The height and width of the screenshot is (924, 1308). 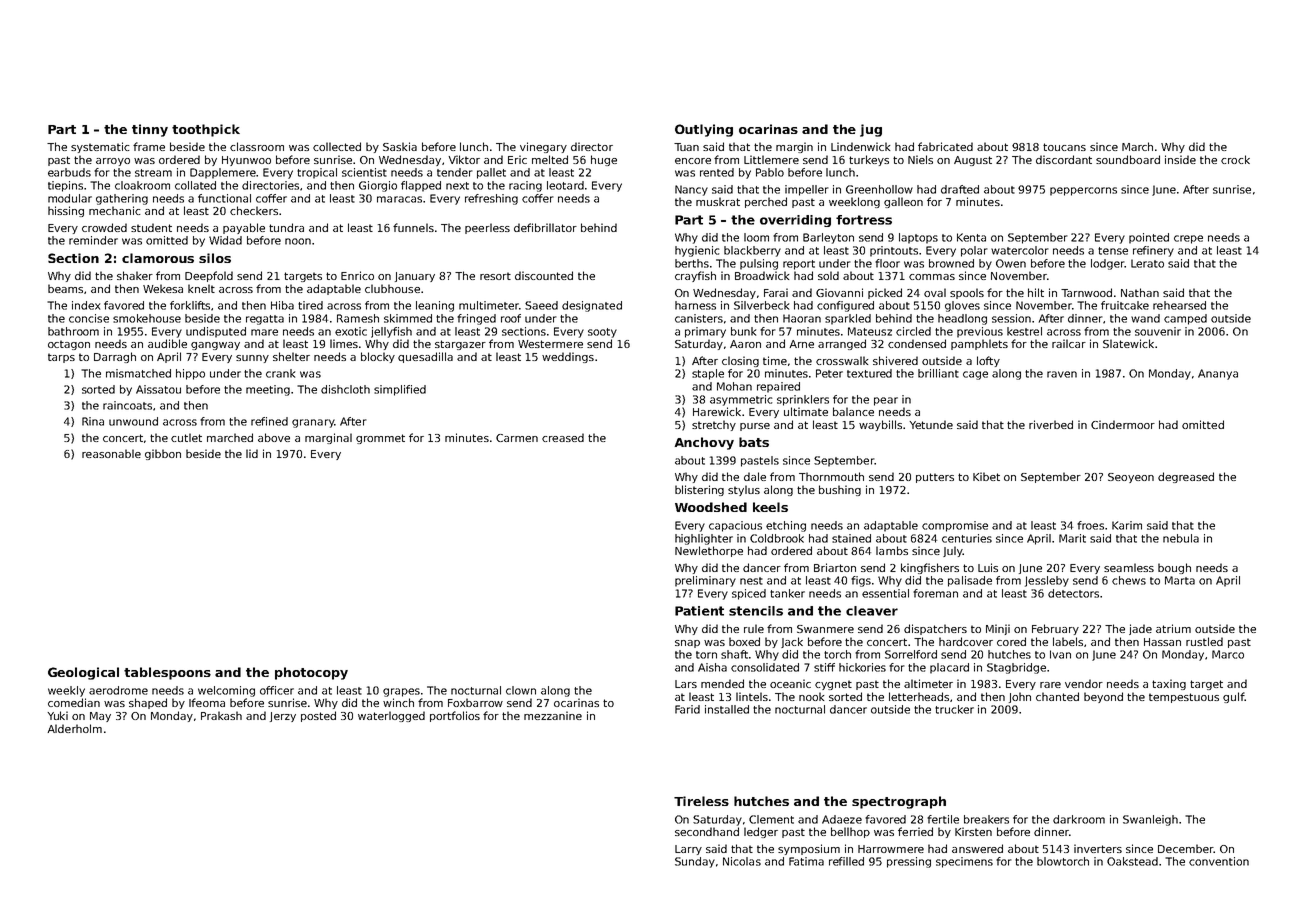 I want to click on Outlying, so click(x=704, y=130).
